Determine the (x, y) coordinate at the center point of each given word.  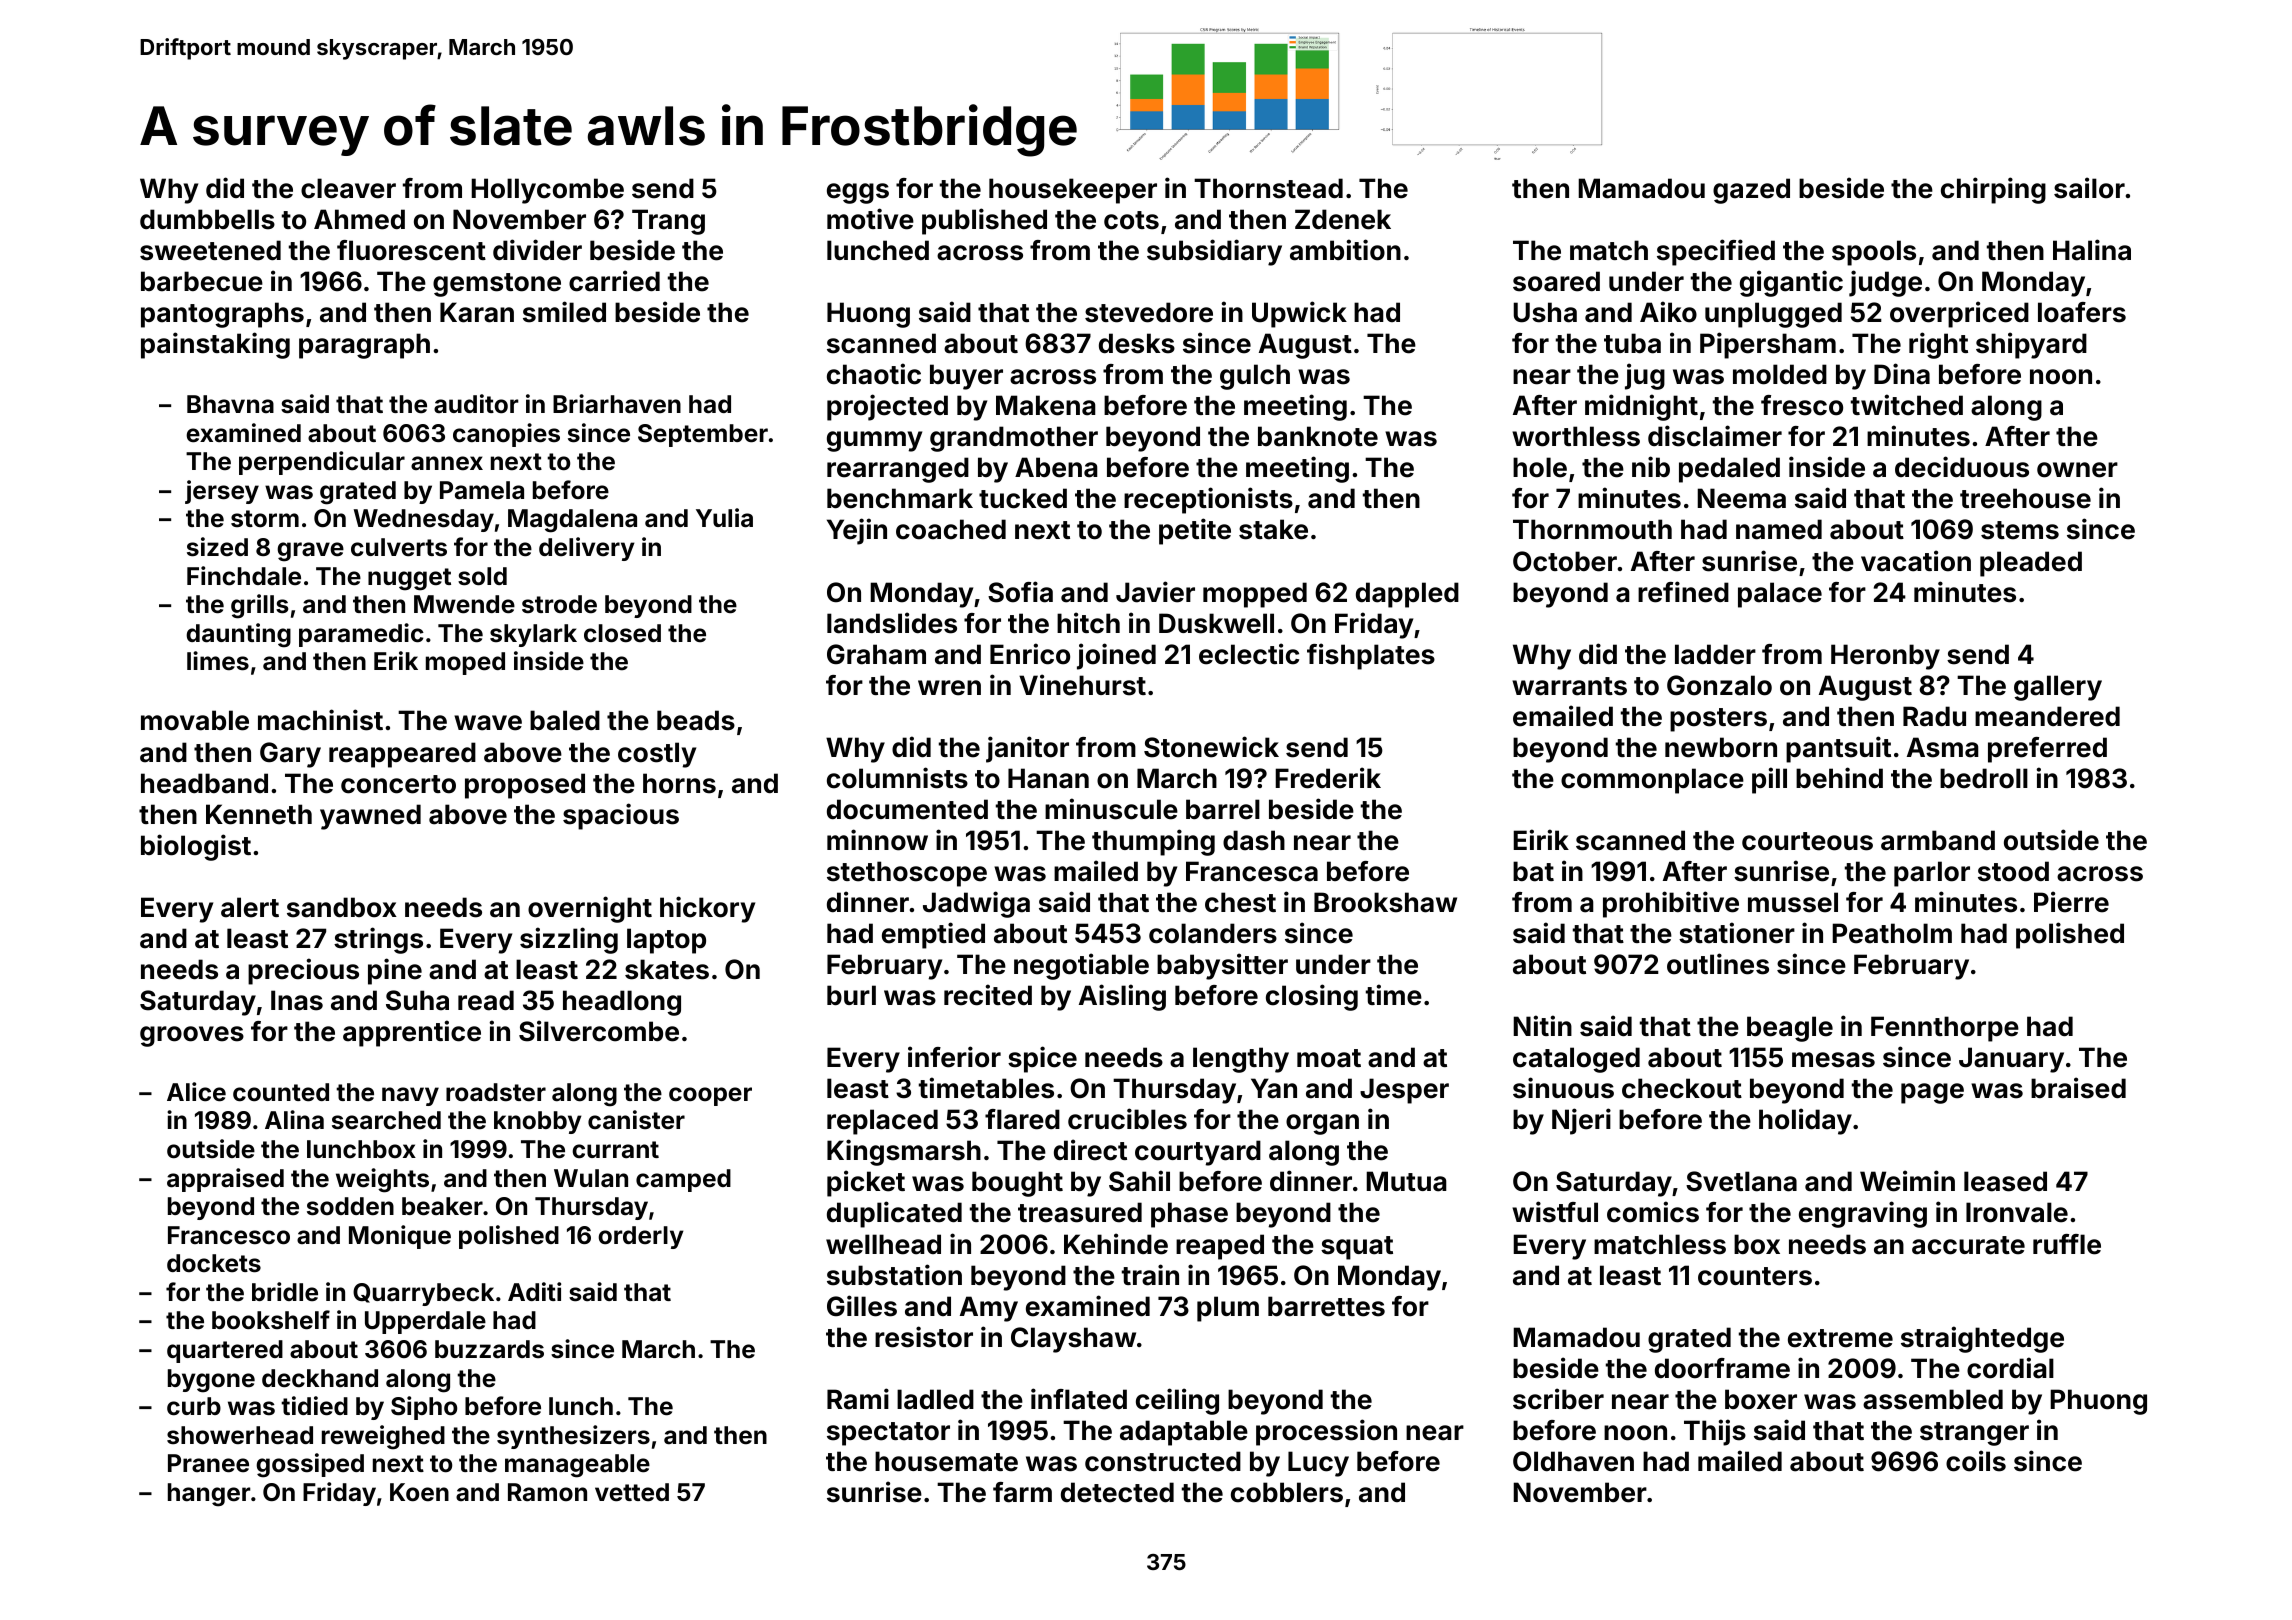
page (1932, 1093)
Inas (297, 1000)
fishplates (1371, 656)
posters (1718, 720)
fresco (1802, 405)
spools (1874, 253)
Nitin (1542, 1025)
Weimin (1907, 1181)
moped (465, 663)
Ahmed (359, 219)
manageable (577, 1466)
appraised (225, 1180)
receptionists (1208, 500)
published (984, 221)
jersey (222, 492)
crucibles (1127, 1119)
